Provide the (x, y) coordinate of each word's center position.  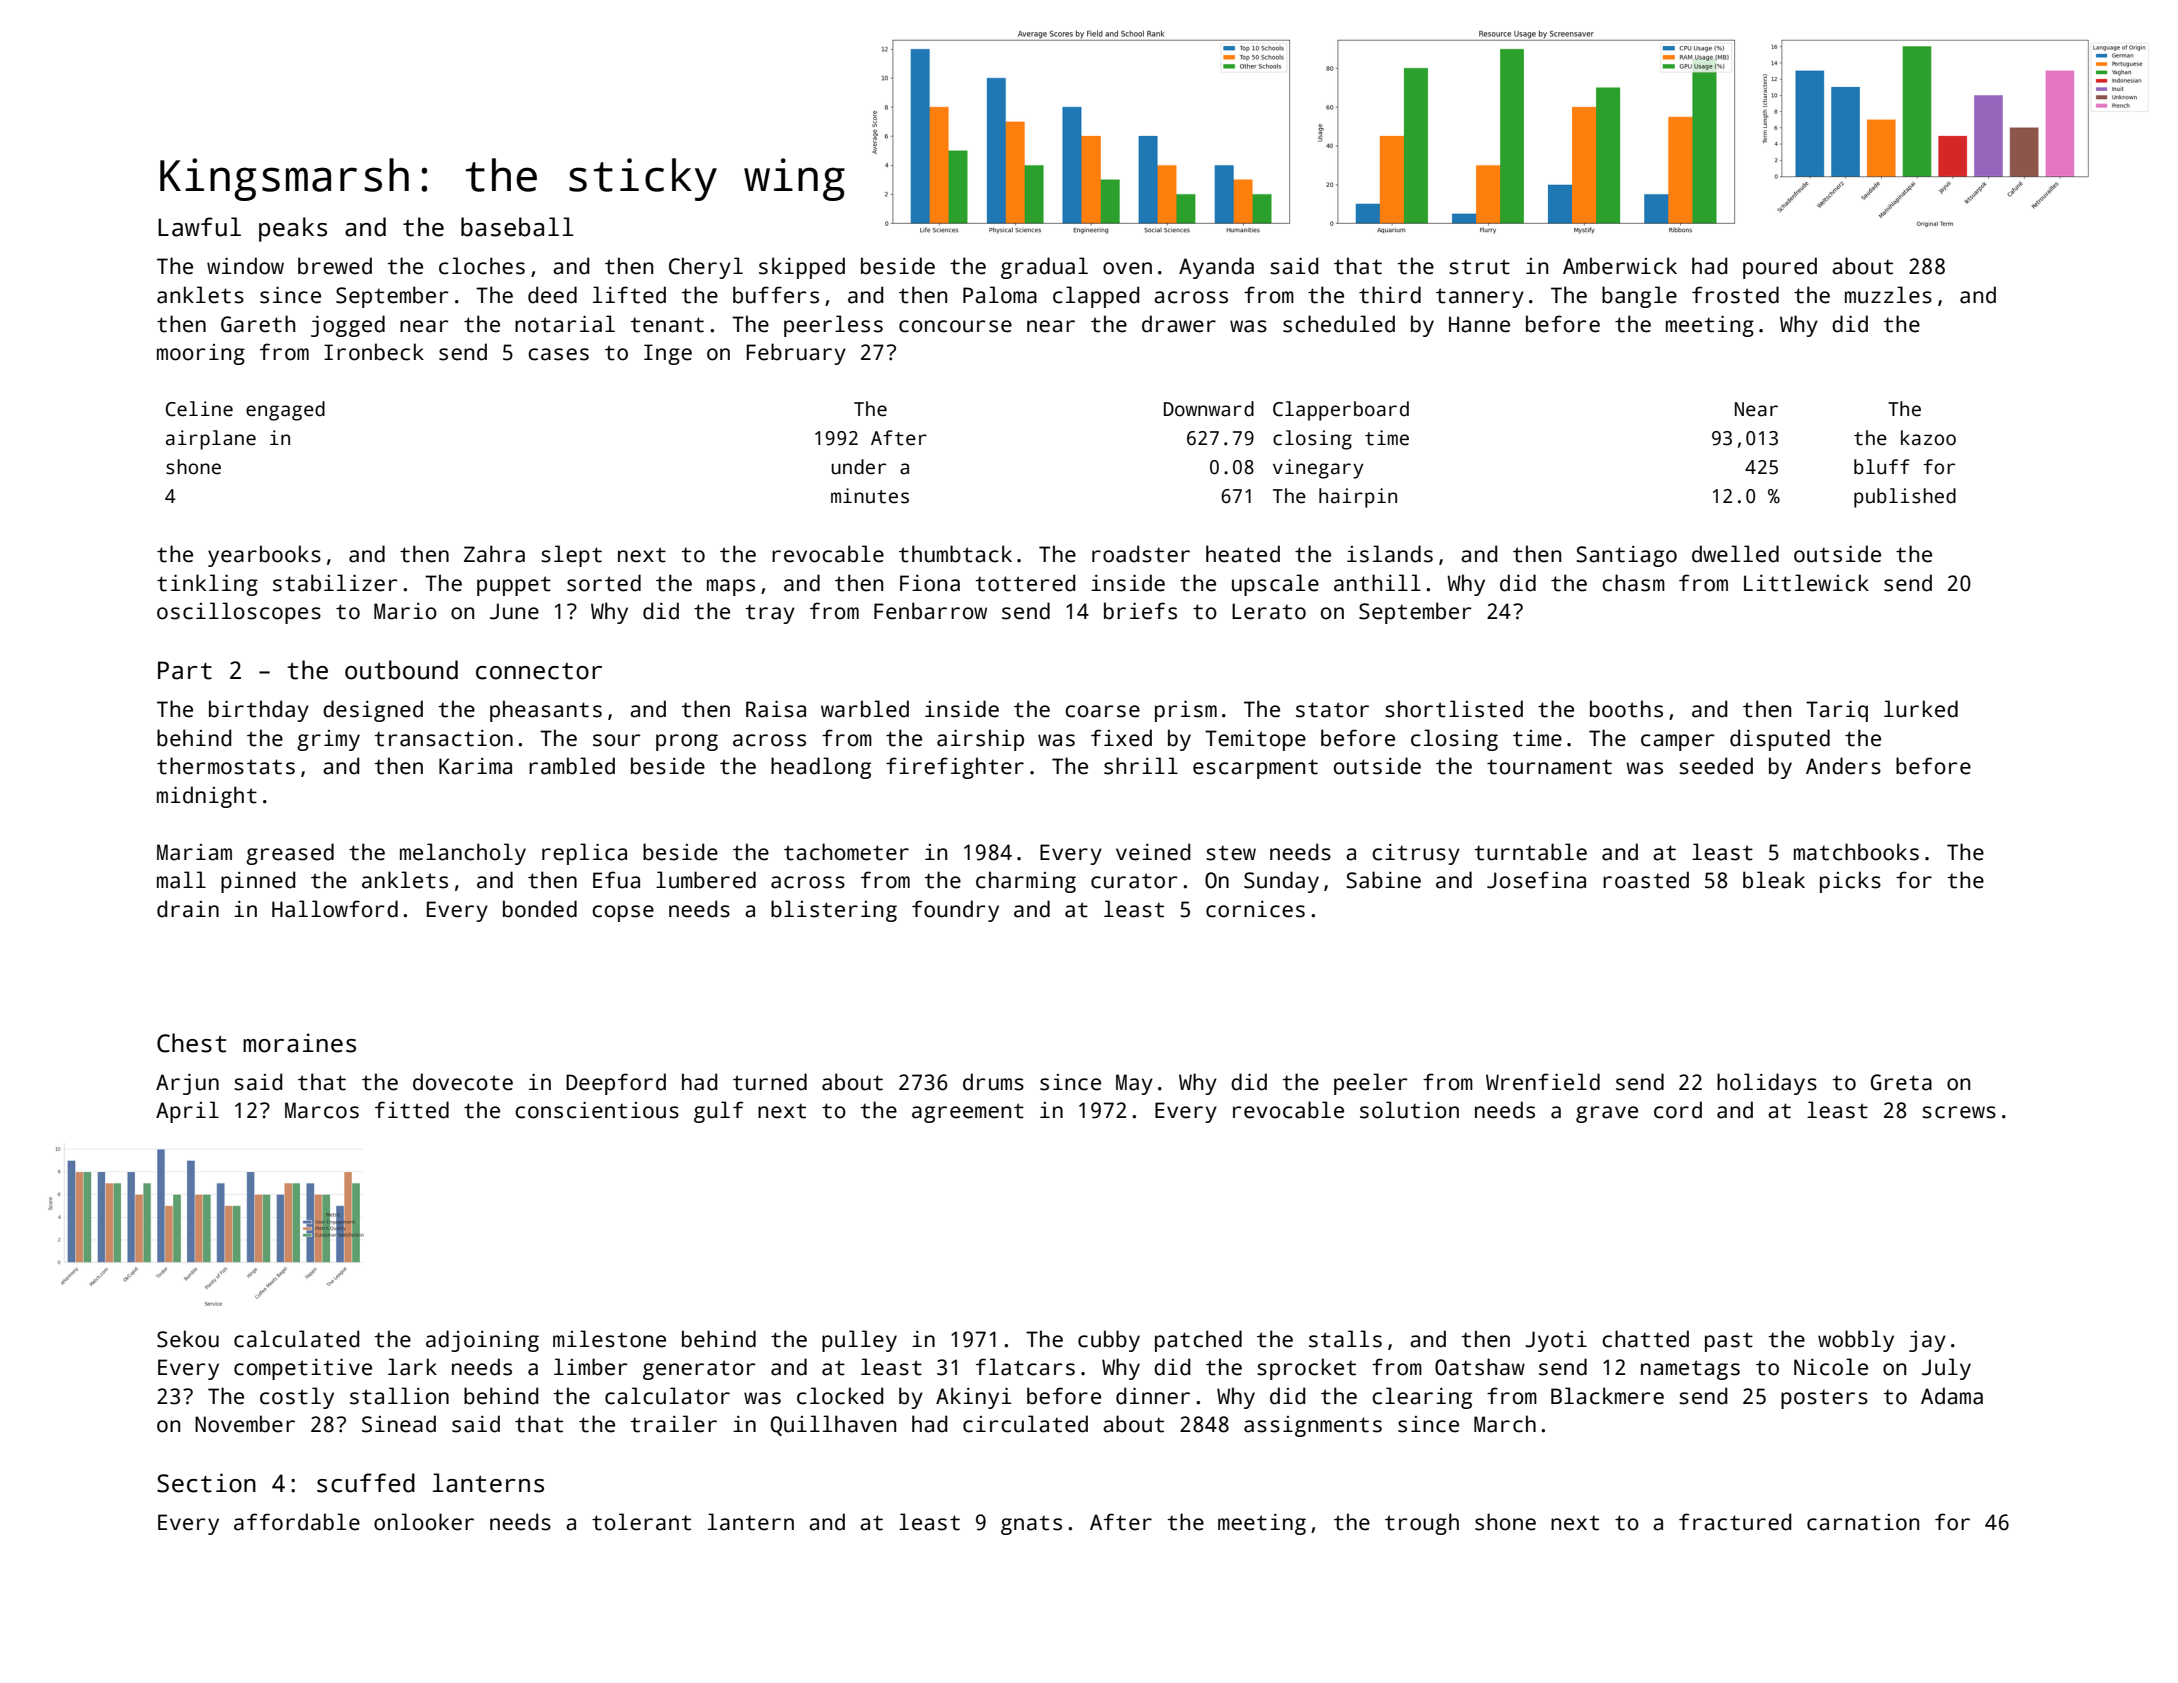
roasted (1646, 880)
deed (552, 295)
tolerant (641, 1522)
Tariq (1837, 711)
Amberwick (1620, 266)
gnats (1031, 1525)
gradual (1044, 268)
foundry (955, 911)
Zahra (494, 554)
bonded (540, 909)
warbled (865, 709)
